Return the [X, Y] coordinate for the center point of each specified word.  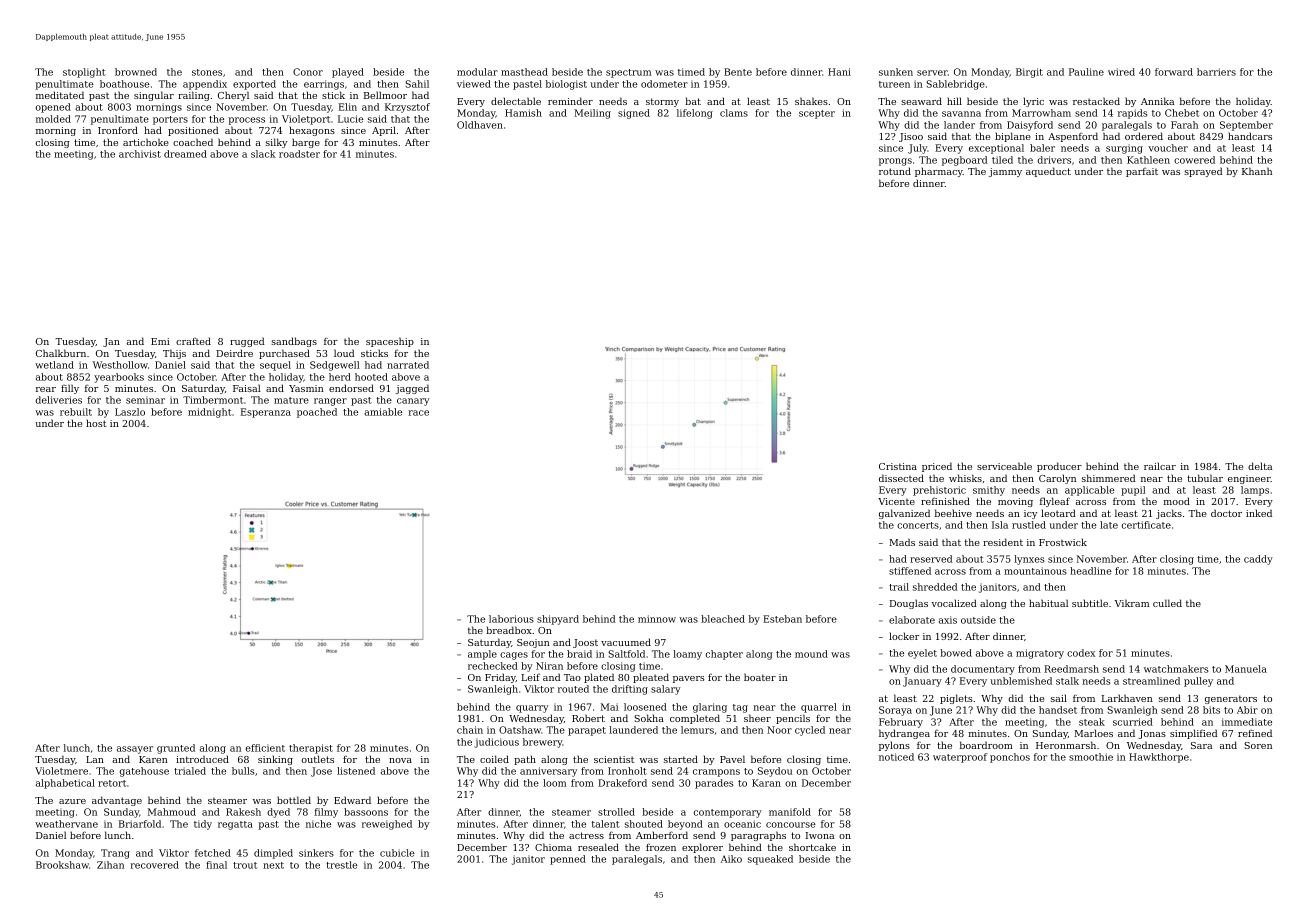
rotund [895, 171]
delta [1260, 466]
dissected [901, 478]
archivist [140, 154]
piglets [956, 699]
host [96, 423]
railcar [1160, 466]
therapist [311, 749]
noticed [896, 757]
